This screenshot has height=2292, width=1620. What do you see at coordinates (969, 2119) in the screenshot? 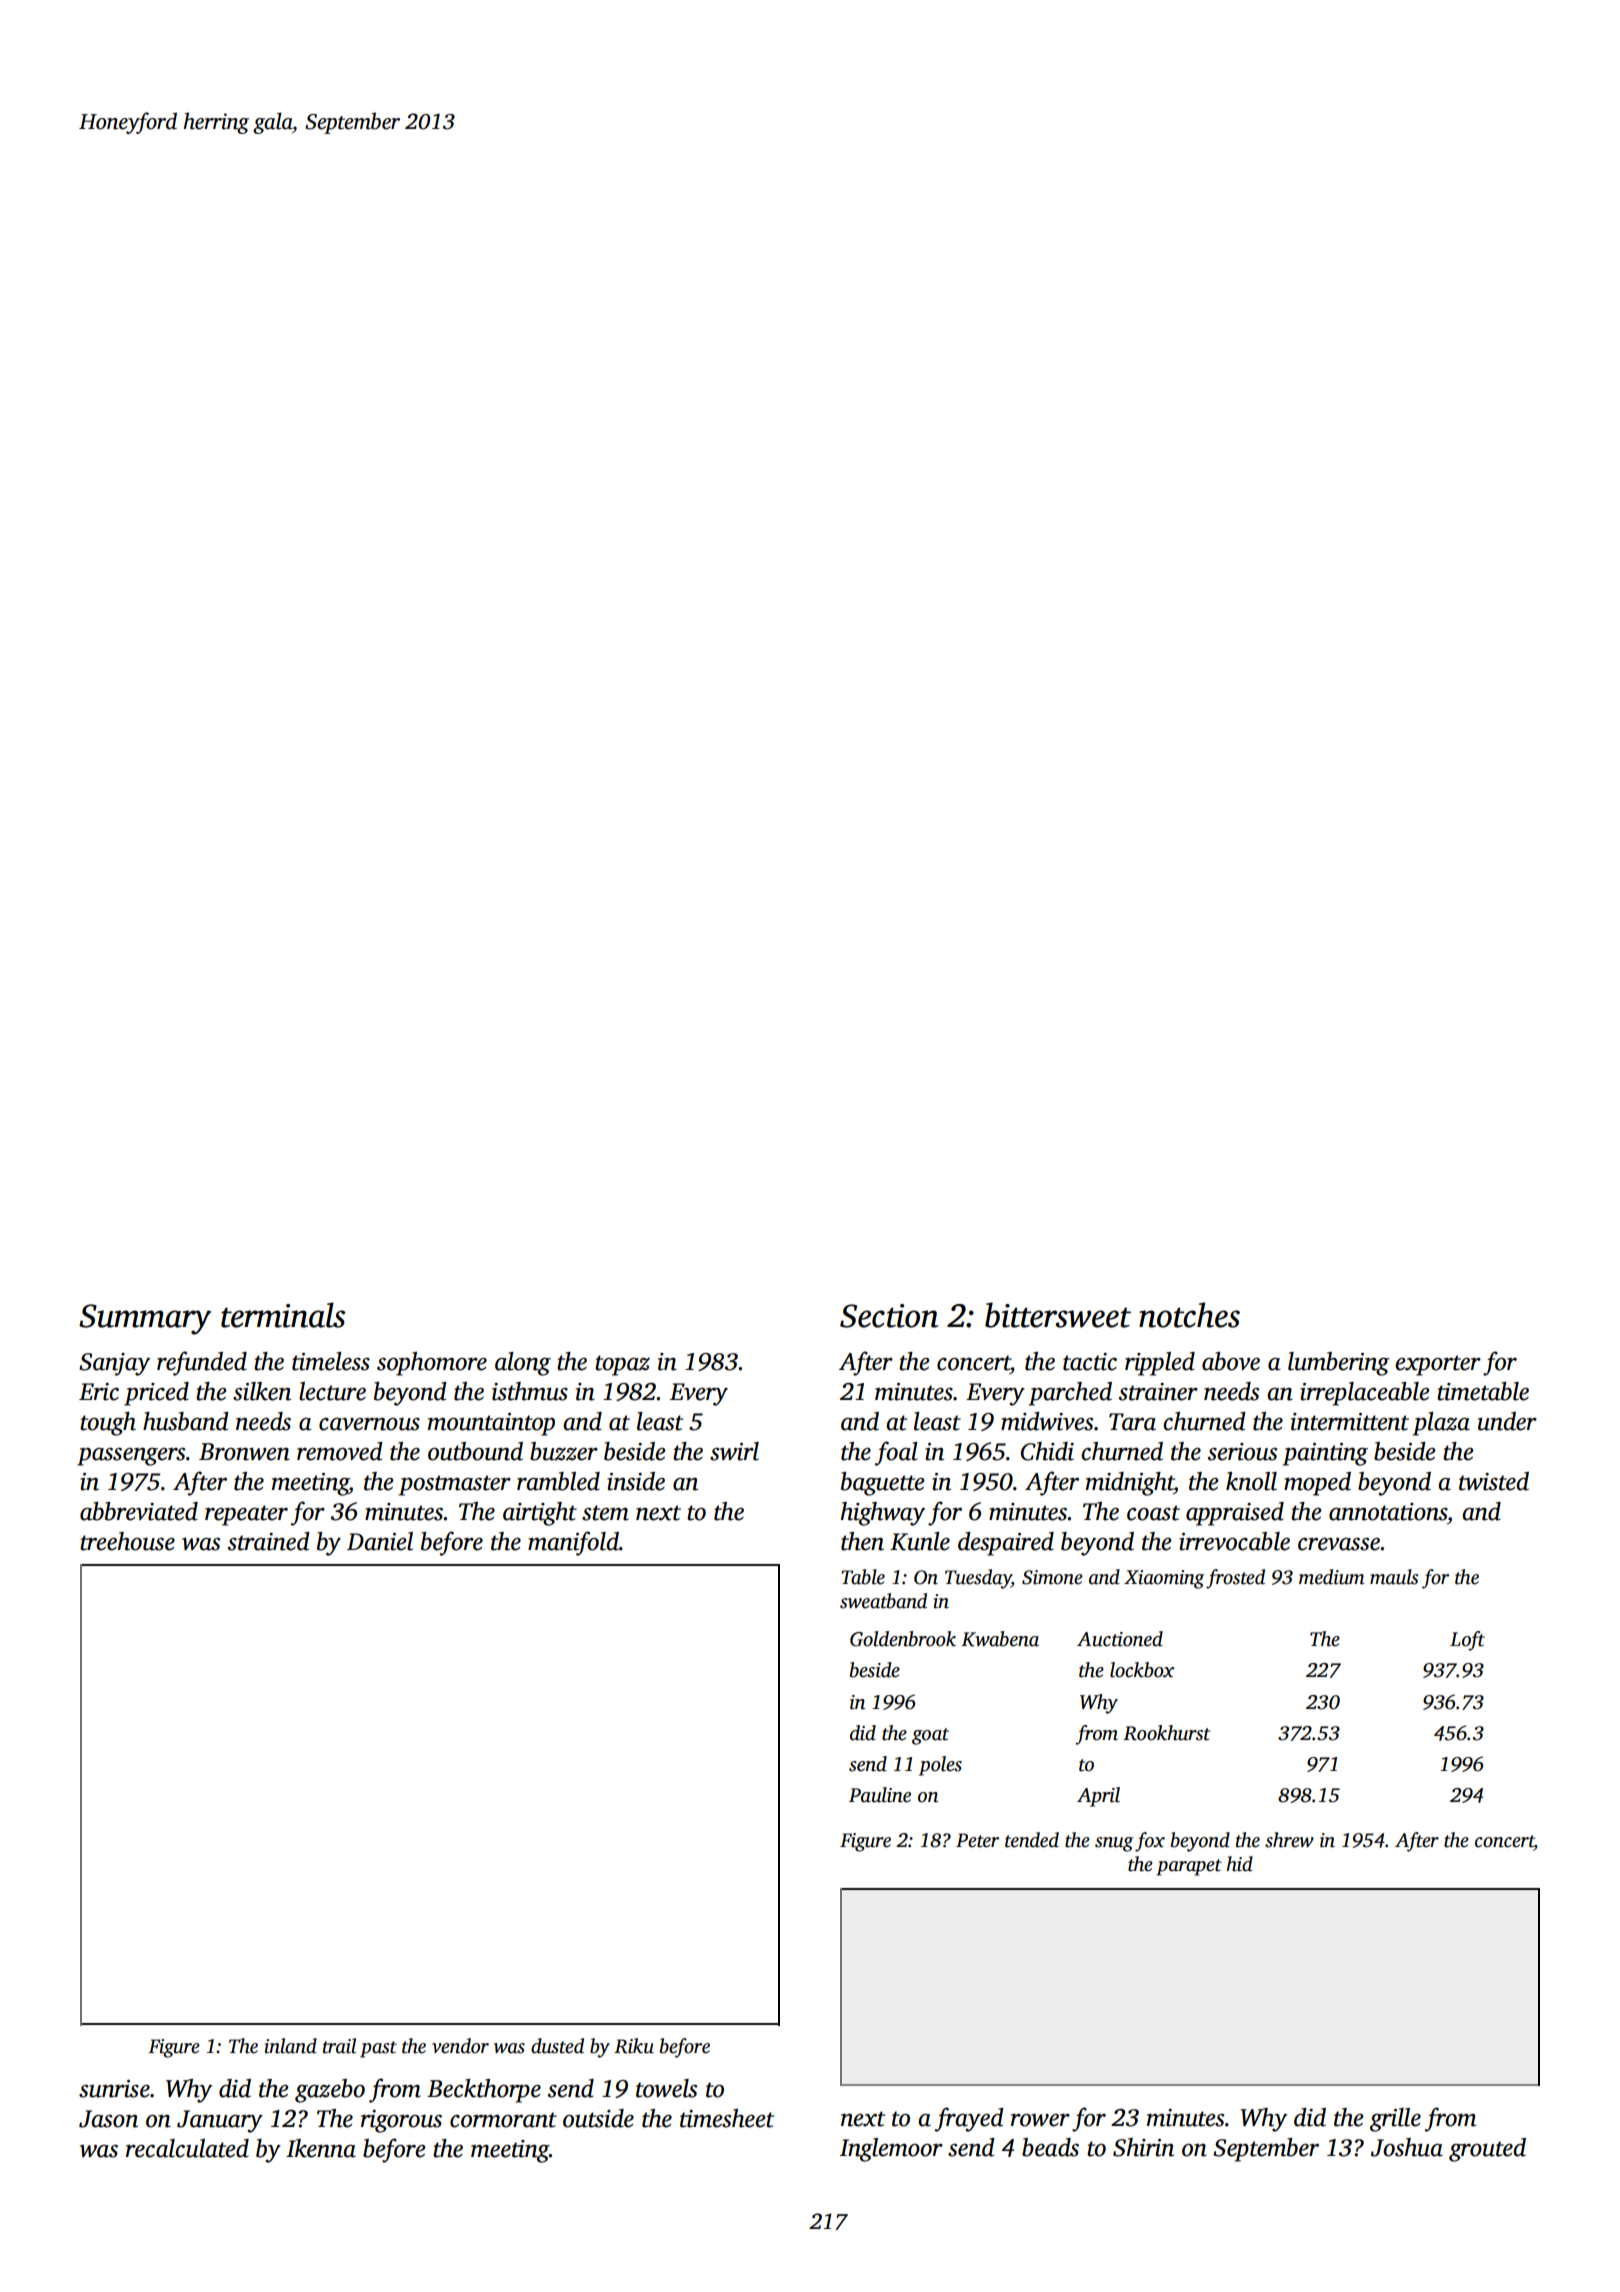
I see `frayed` at bounding box center [969, 2119].
